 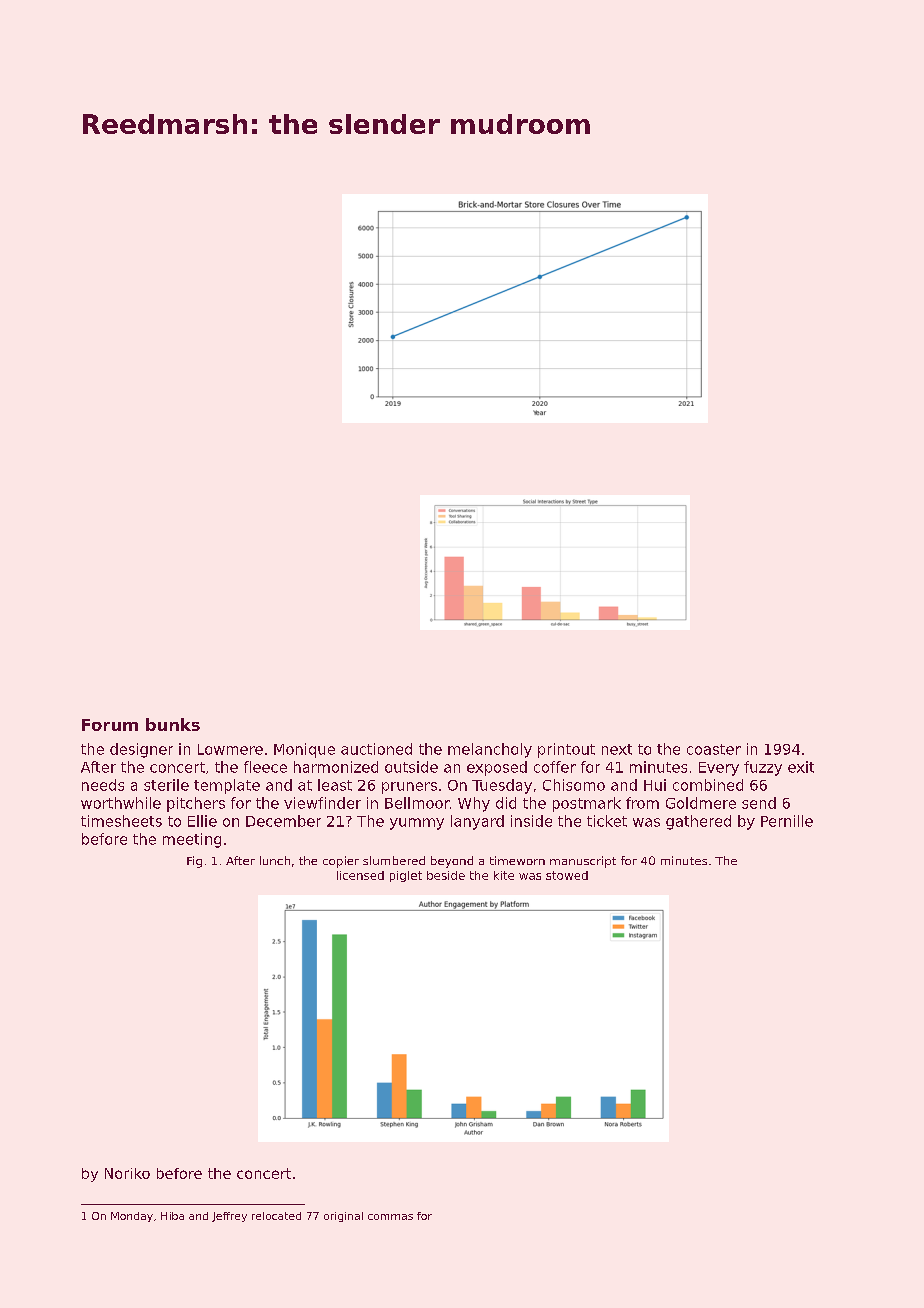 I want to click on commas, so click(x=390, y=1217).
